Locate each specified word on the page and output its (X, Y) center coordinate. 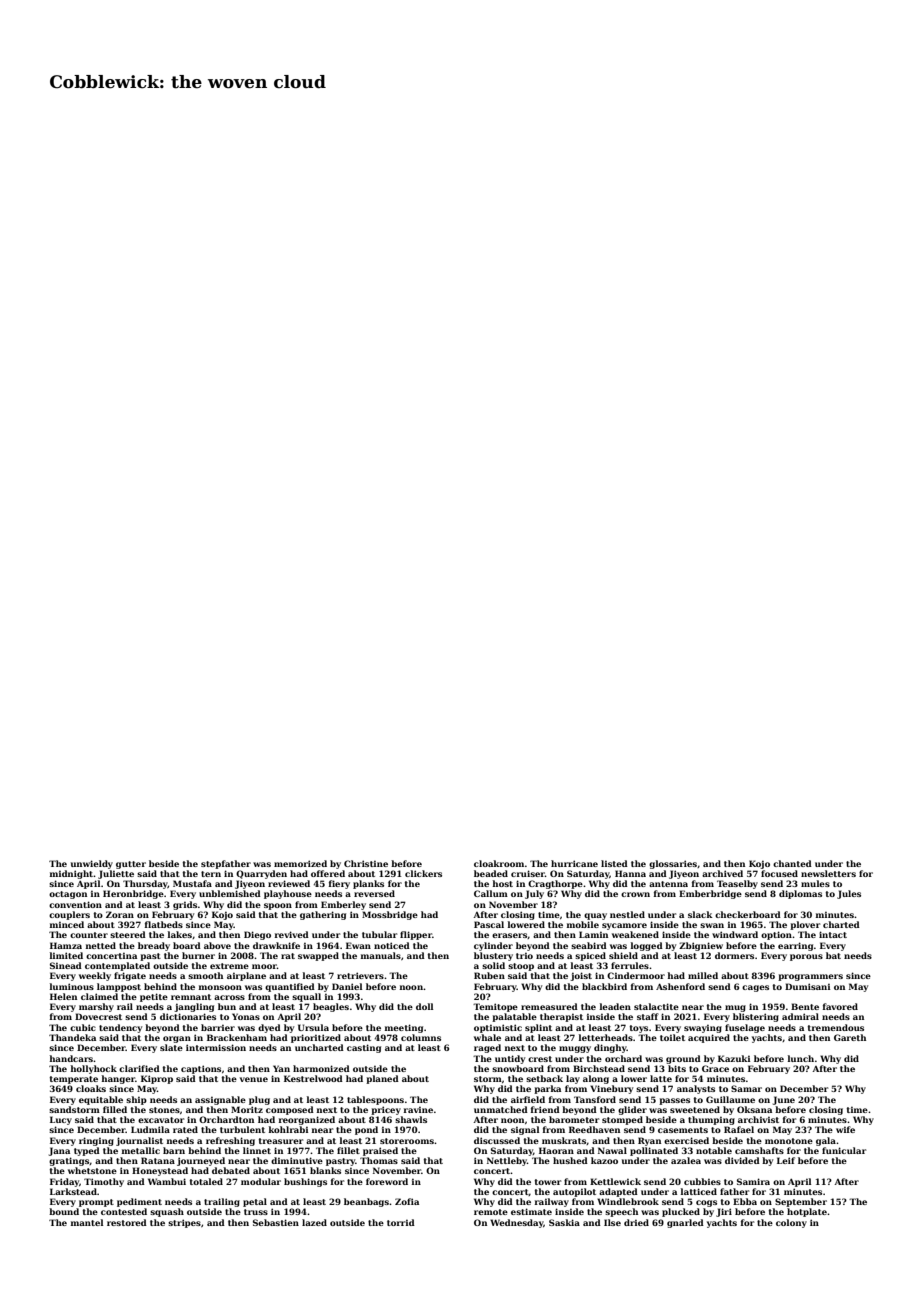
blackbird (604, 986)
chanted (792, 863)
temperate (73, 1080)
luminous (72, 986)
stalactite (656, 1006)
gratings (69, 1161)
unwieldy (92, 864)
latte (661, 1078)
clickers (423, 873)
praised (380, 1151)
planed (382, 1079)
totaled (206, 1181)
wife (845, 1129)
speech (621, 1212)
